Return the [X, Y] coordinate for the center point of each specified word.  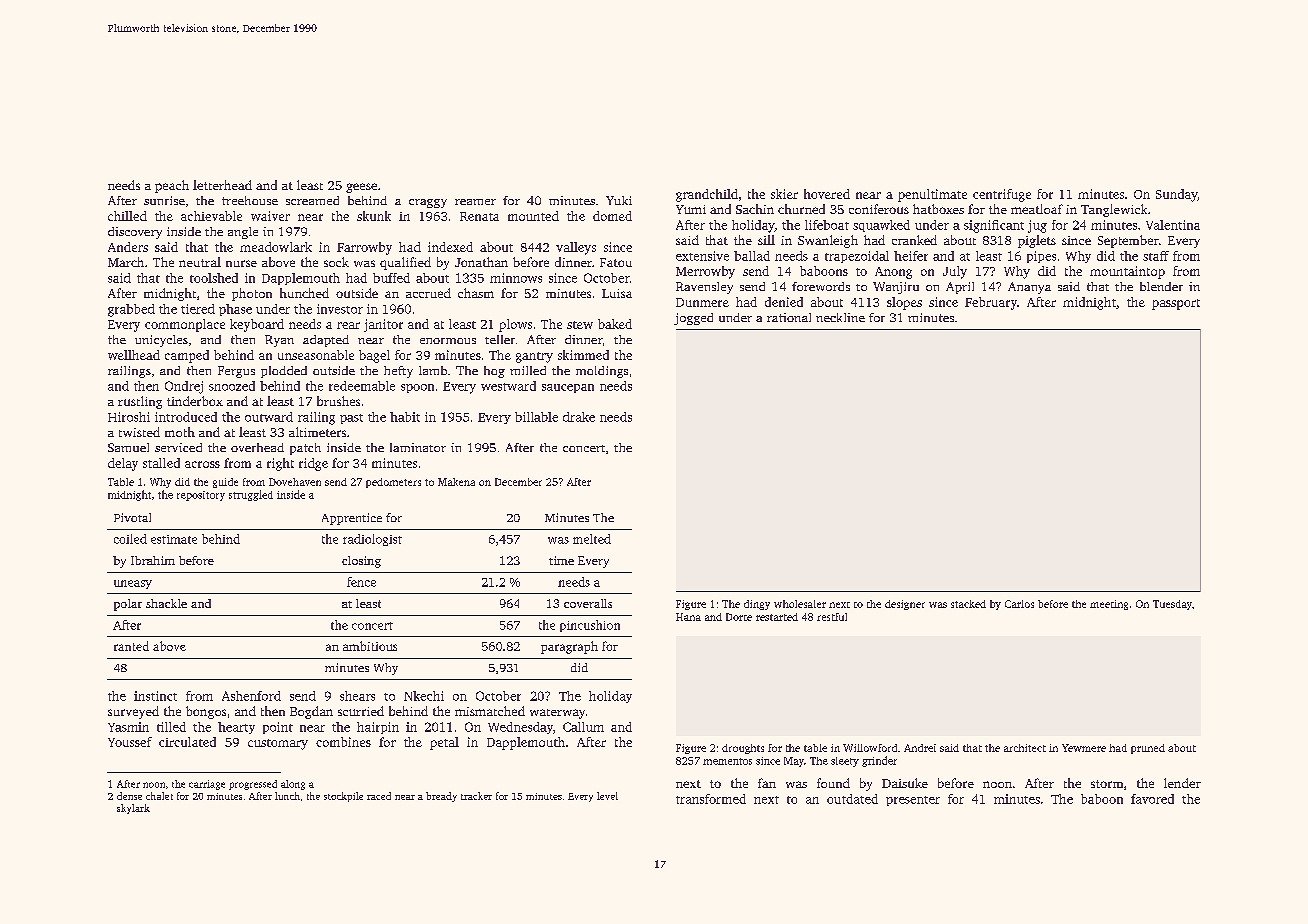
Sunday [1177, 195]
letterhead [222, 185]
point [278, 728]
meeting [1109, 605]
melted [592, 539]
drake [579, 417]
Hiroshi [129, 417]
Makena [456, 482]
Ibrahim [153, 560]
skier [784, 194]
